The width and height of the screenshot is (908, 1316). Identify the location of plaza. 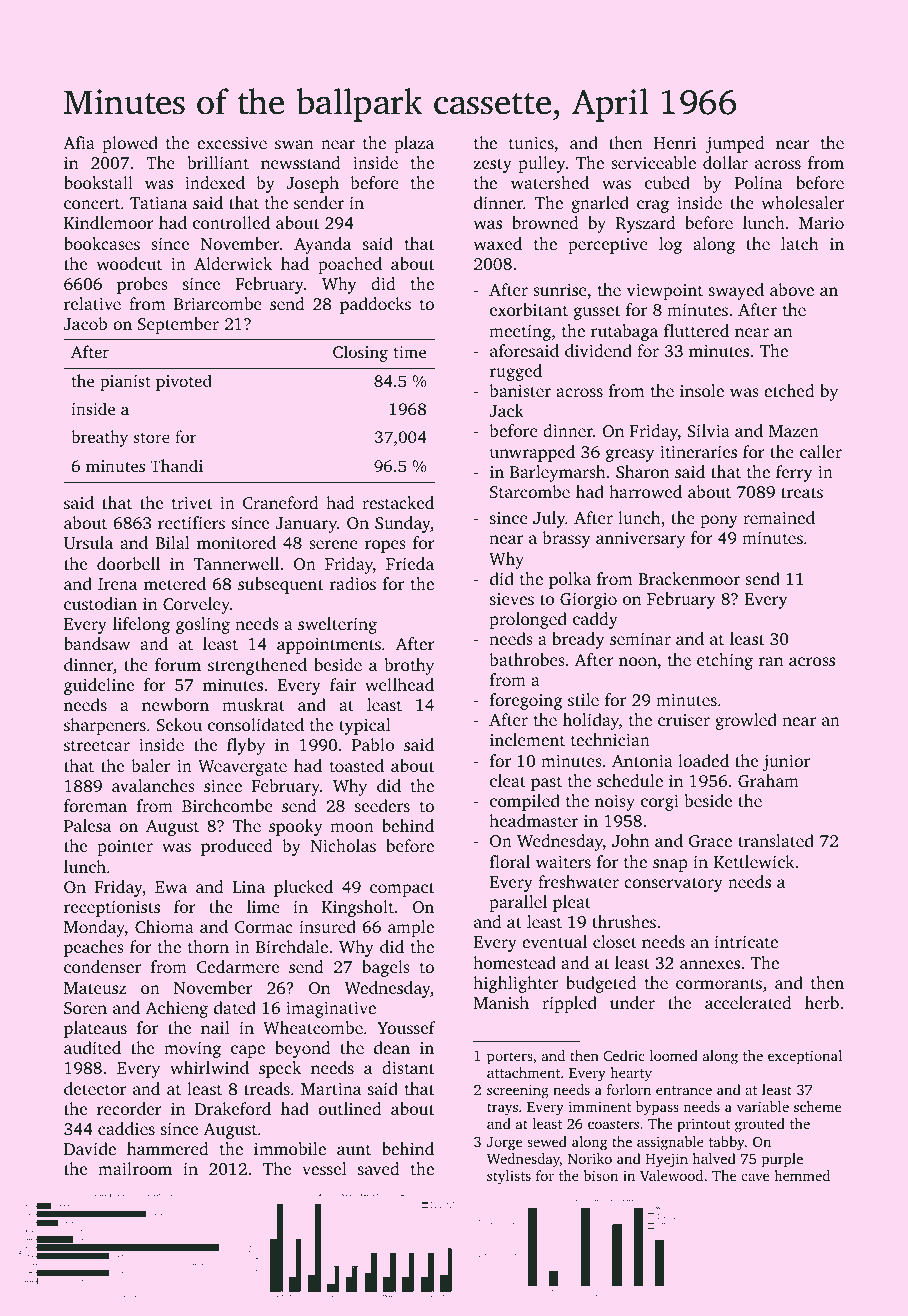
(414, 144).
